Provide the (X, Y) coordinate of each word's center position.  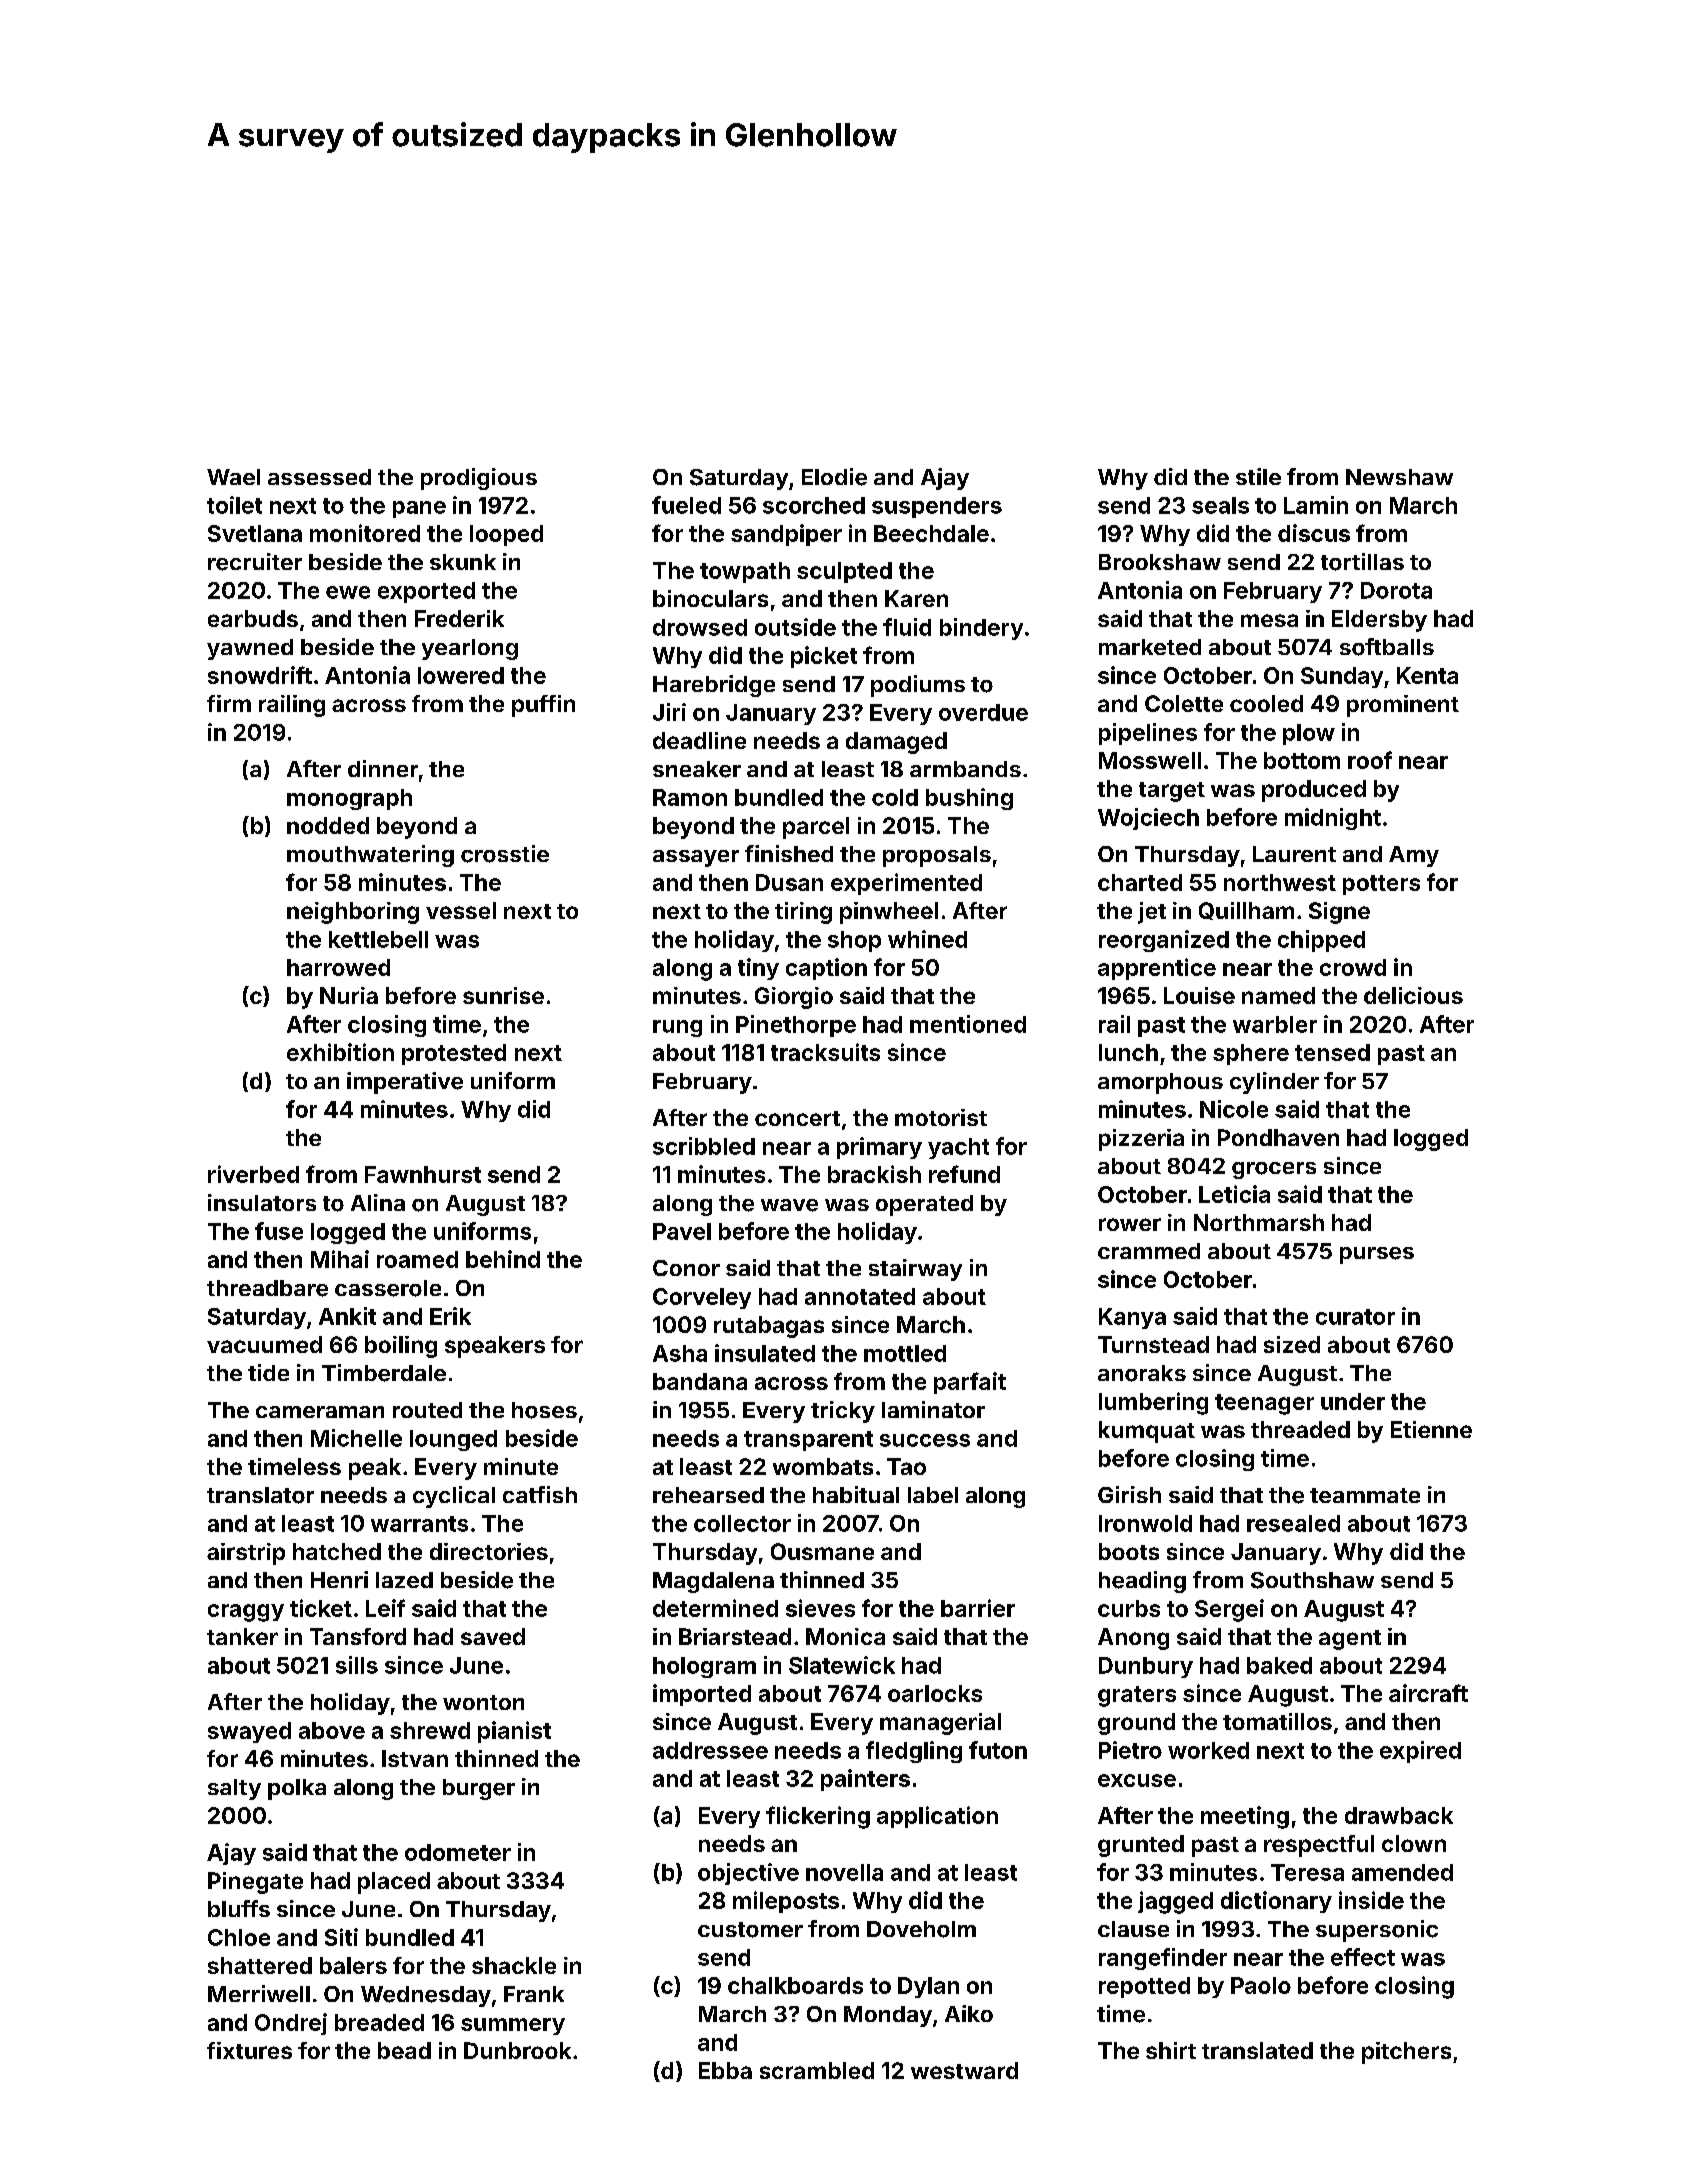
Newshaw (1399, 477)
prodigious (479, 479)
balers (353, 1965)
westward (964, 2070)
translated (1257, 2050)
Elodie (834, 477)
